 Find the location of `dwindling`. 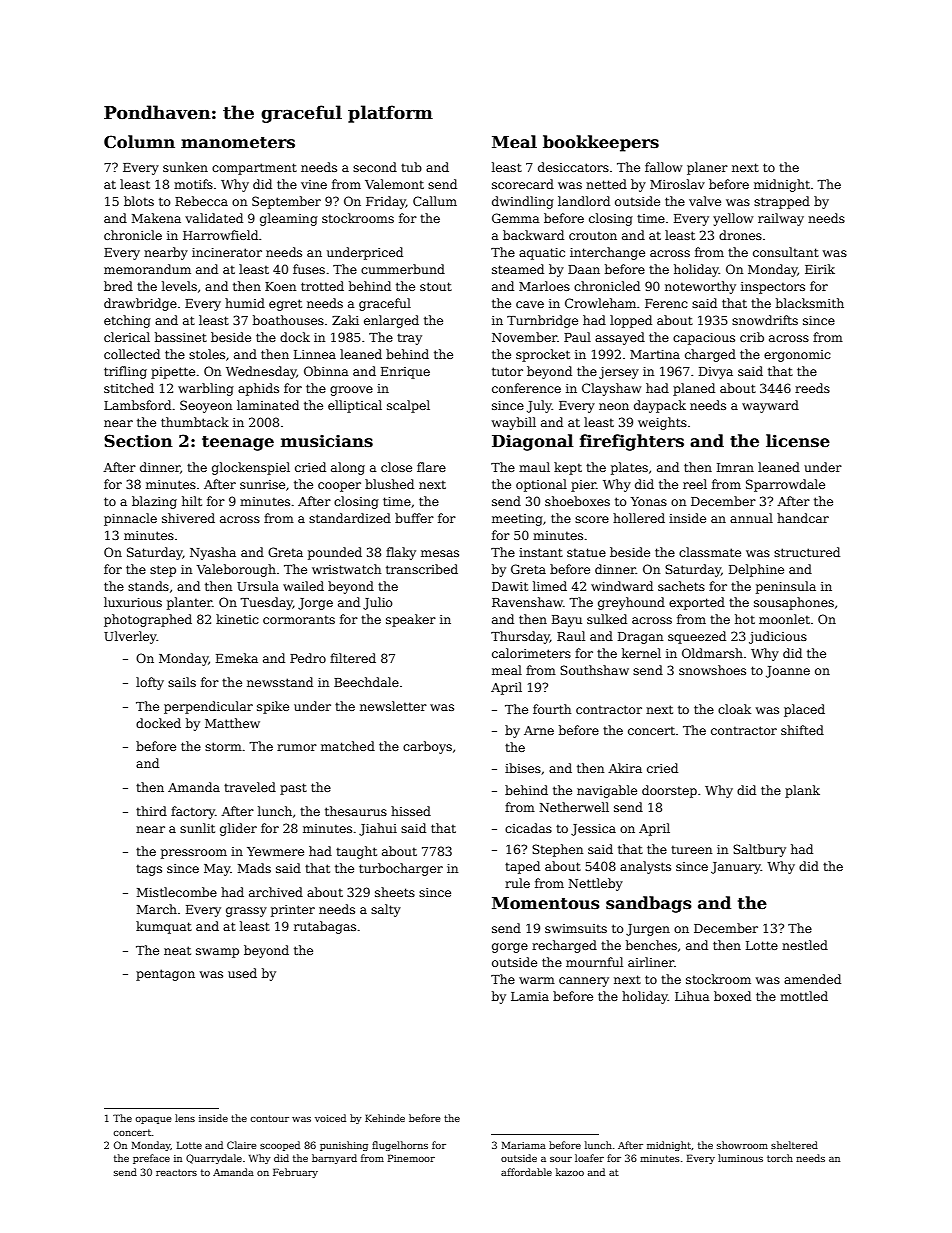

dwindling is located at coordinates (523, 202).
